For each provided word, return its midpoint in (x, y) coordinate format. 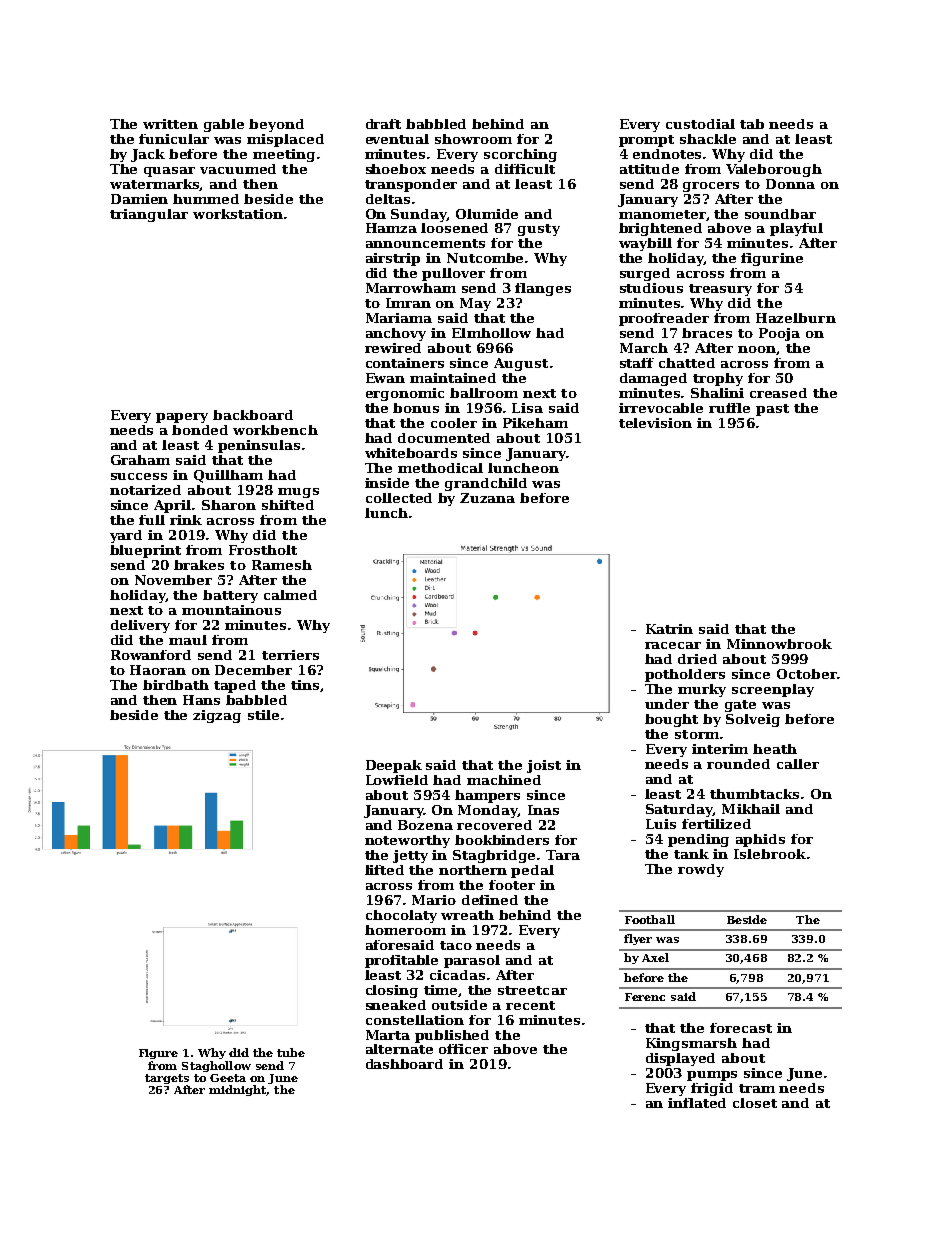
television (655, 423)
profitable (401, 961)
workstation (238, 214)
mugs (298, 493)
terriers (290, 655)
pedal (532, 871)
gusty (539, 230)
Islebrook (770, 854)
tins (305, 685)
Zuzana (487, 498)
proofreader (664, 319)
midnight (238, 1090)
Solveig (753, 720)
